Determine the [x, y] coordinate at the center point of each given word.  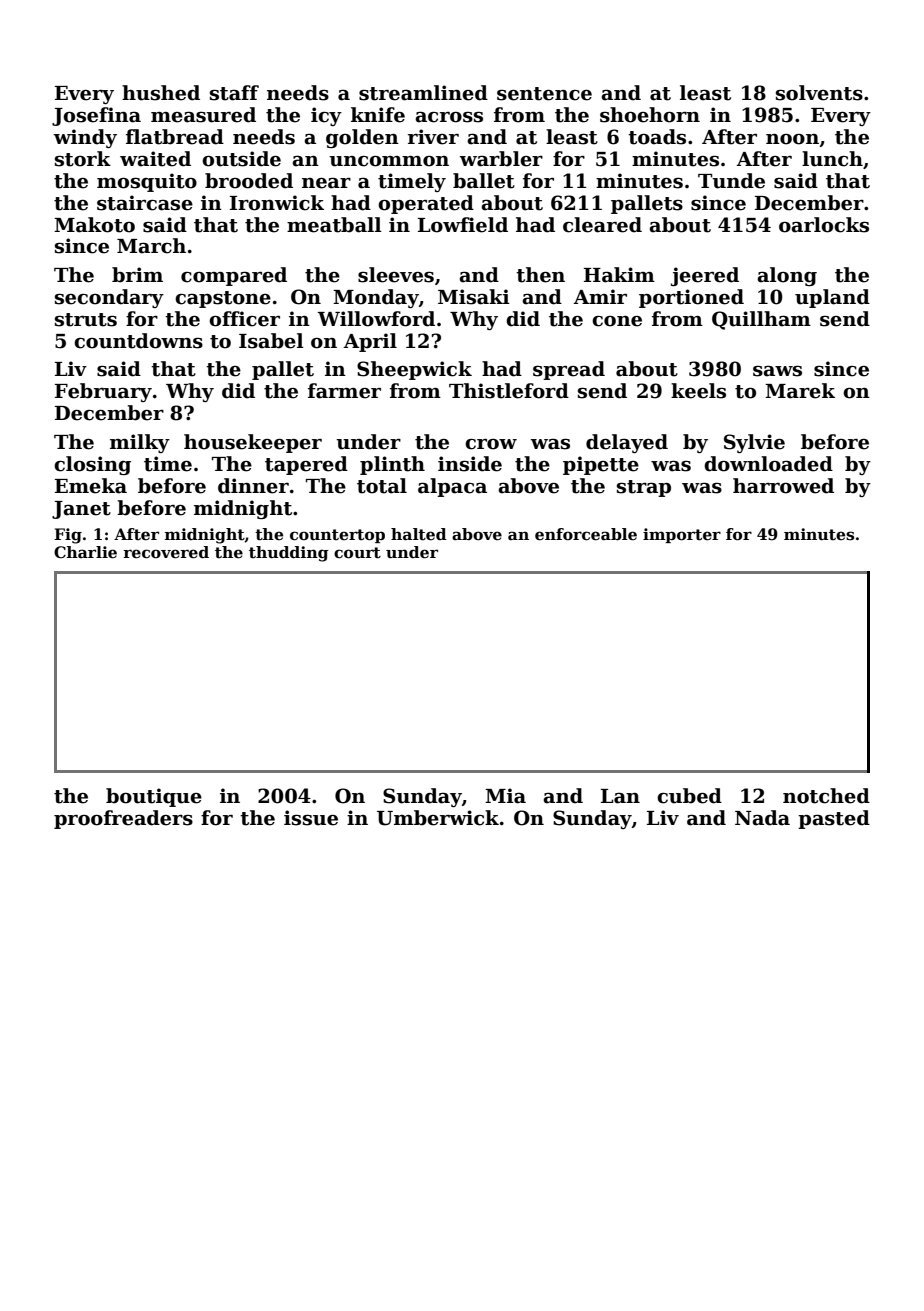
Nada [762, 818]
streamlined [423, 93]
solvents [819, 93]
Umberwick [438, 818]
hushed [161, 93]
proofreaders [123, 819]
